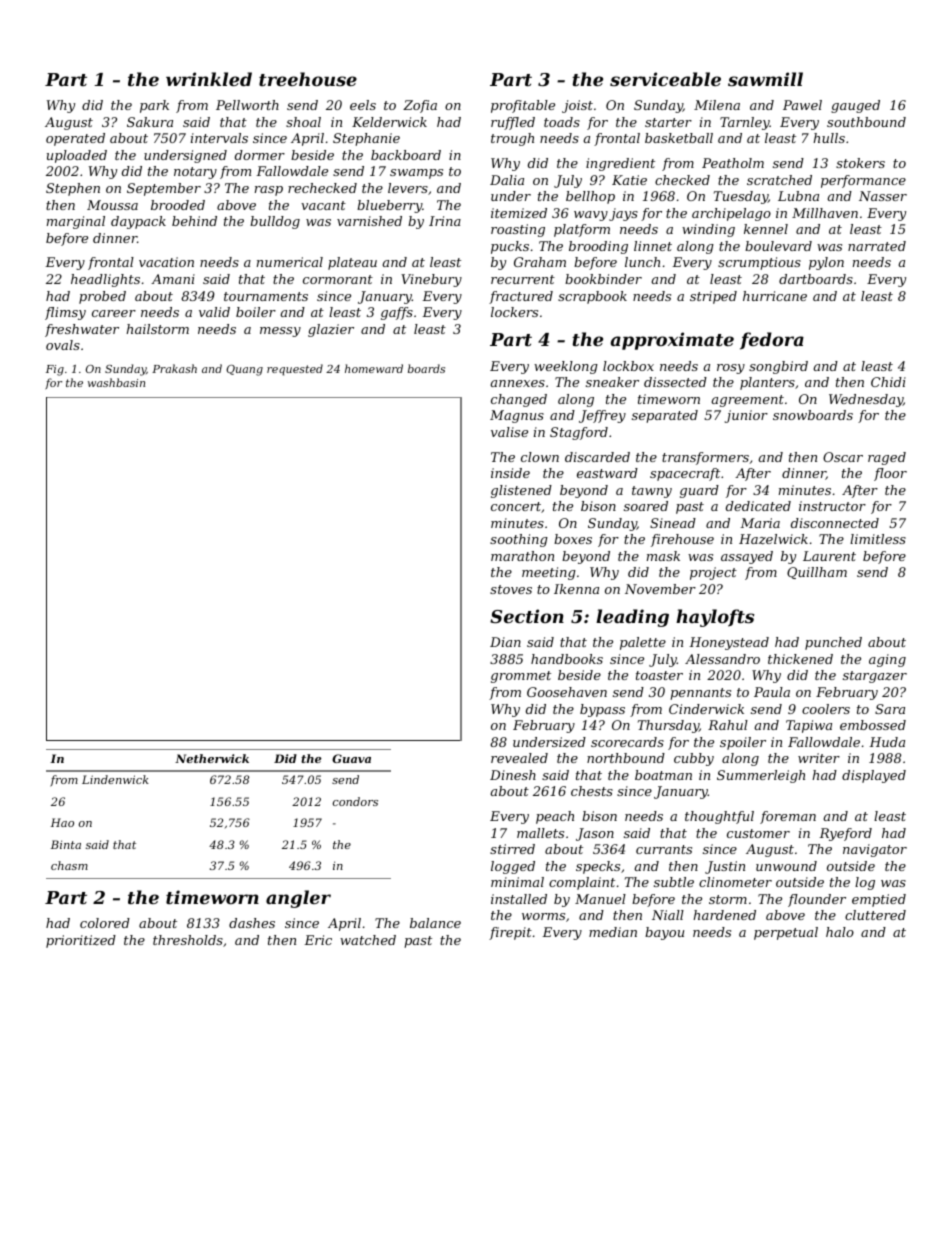  Describe the element at coordinates (507, 180) in the image. I see `Dalia` at that location.
